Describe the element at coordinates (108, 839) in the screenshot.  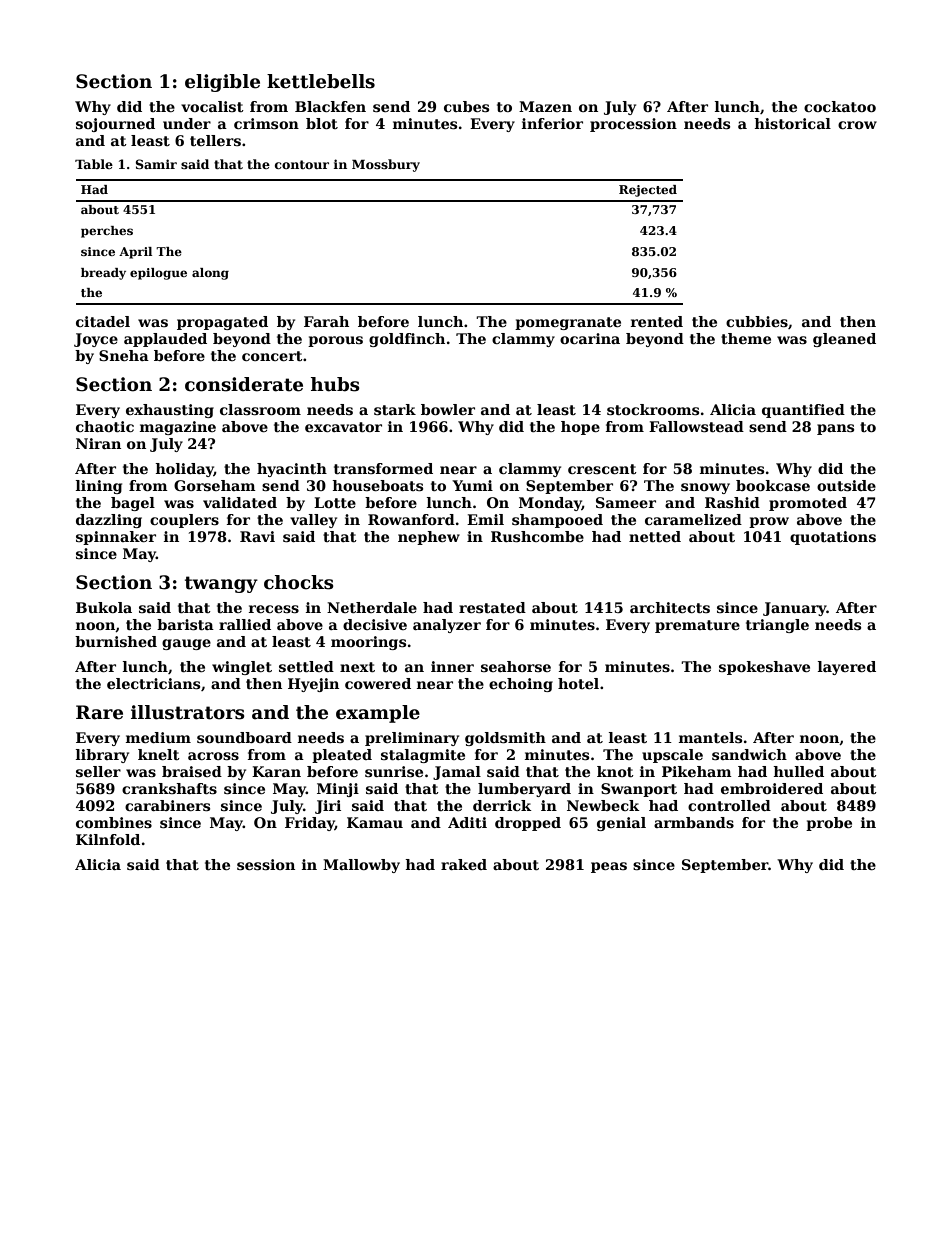
I see `Kilnfold` at that location.
